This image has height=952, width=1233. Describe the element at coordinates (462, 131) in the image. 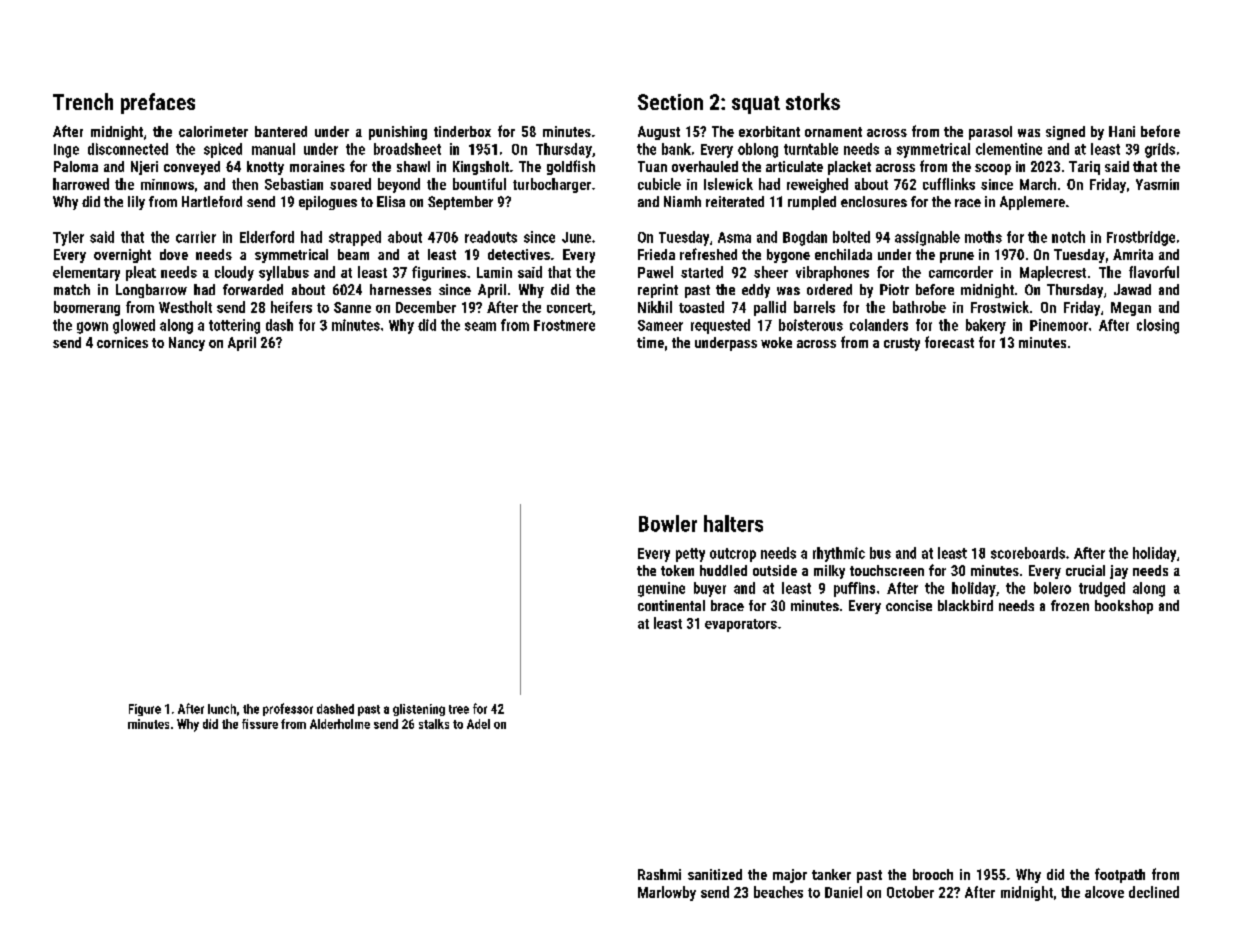

I see `tinderbox` at that location.
